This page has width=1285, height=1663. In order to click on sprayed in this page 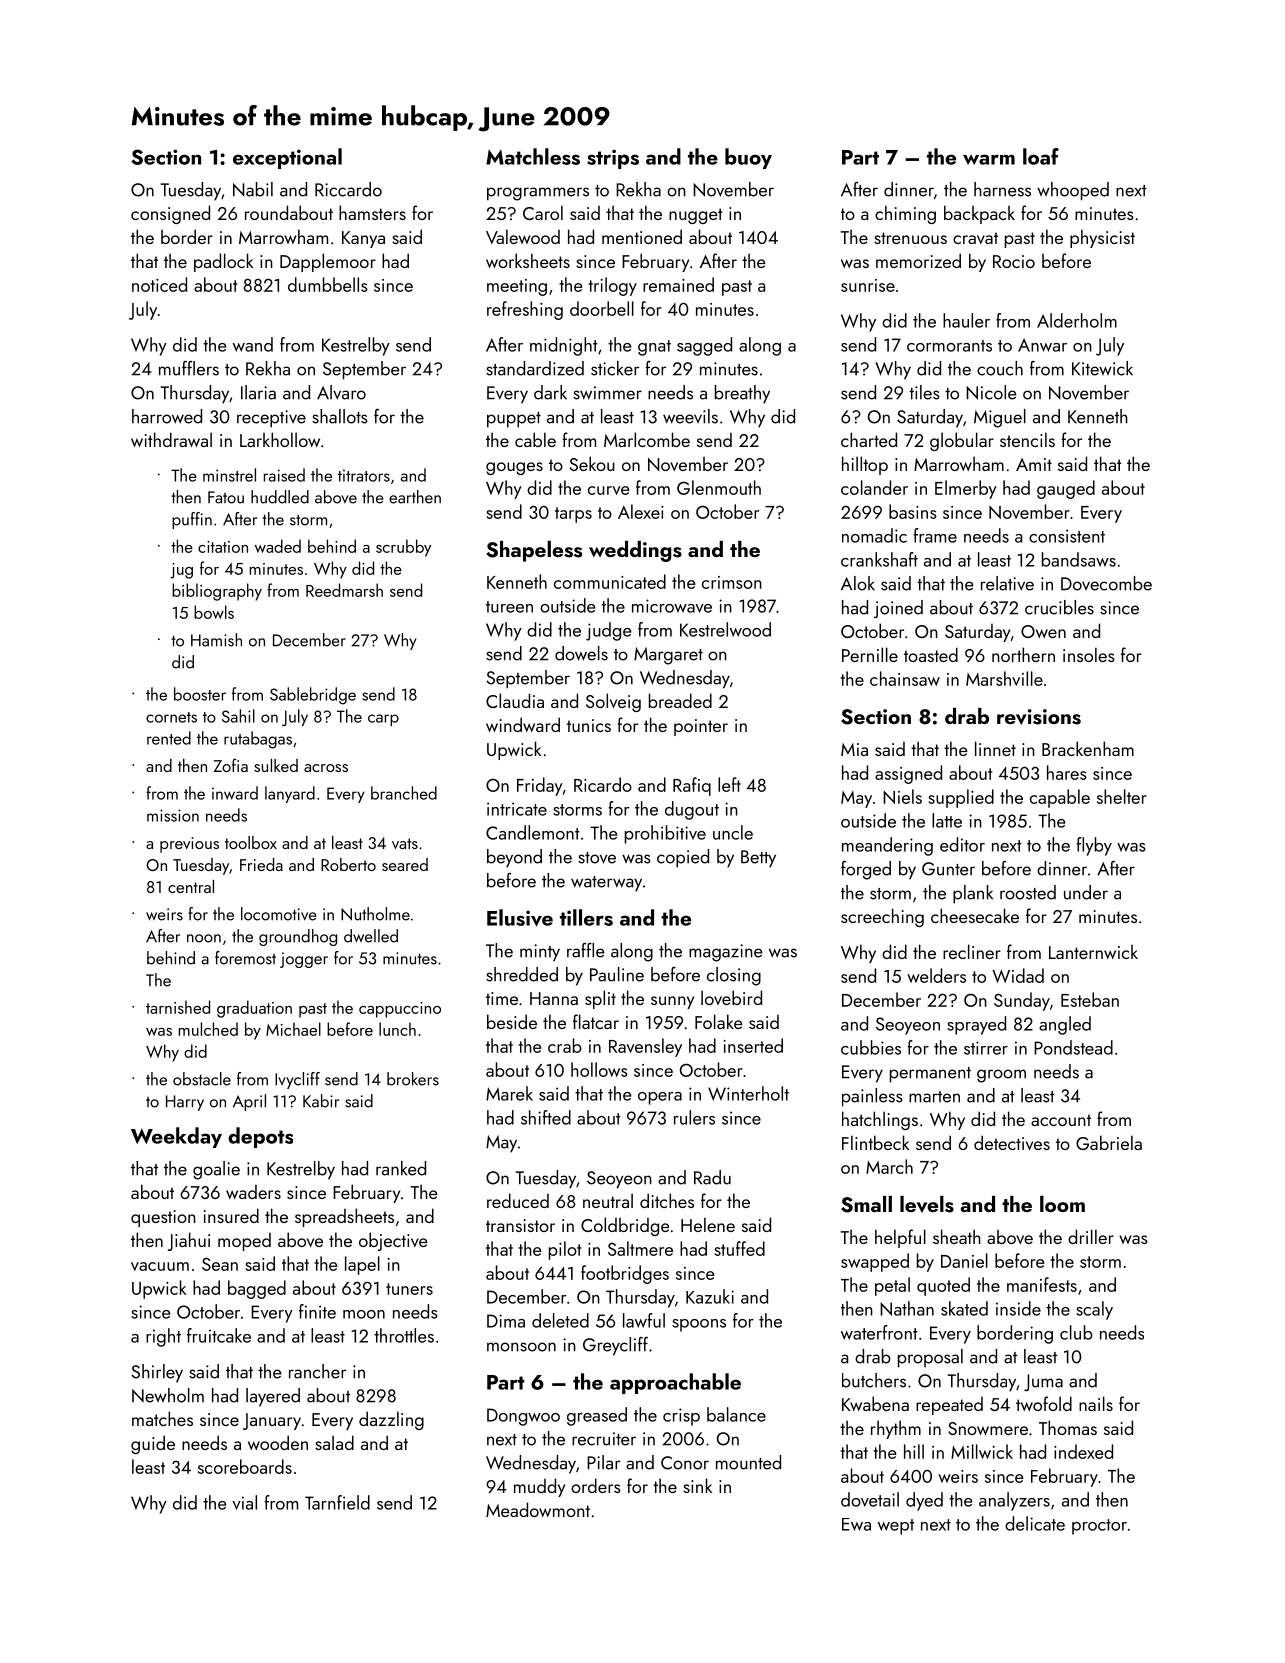, I will do `click(976, 1025)`.
